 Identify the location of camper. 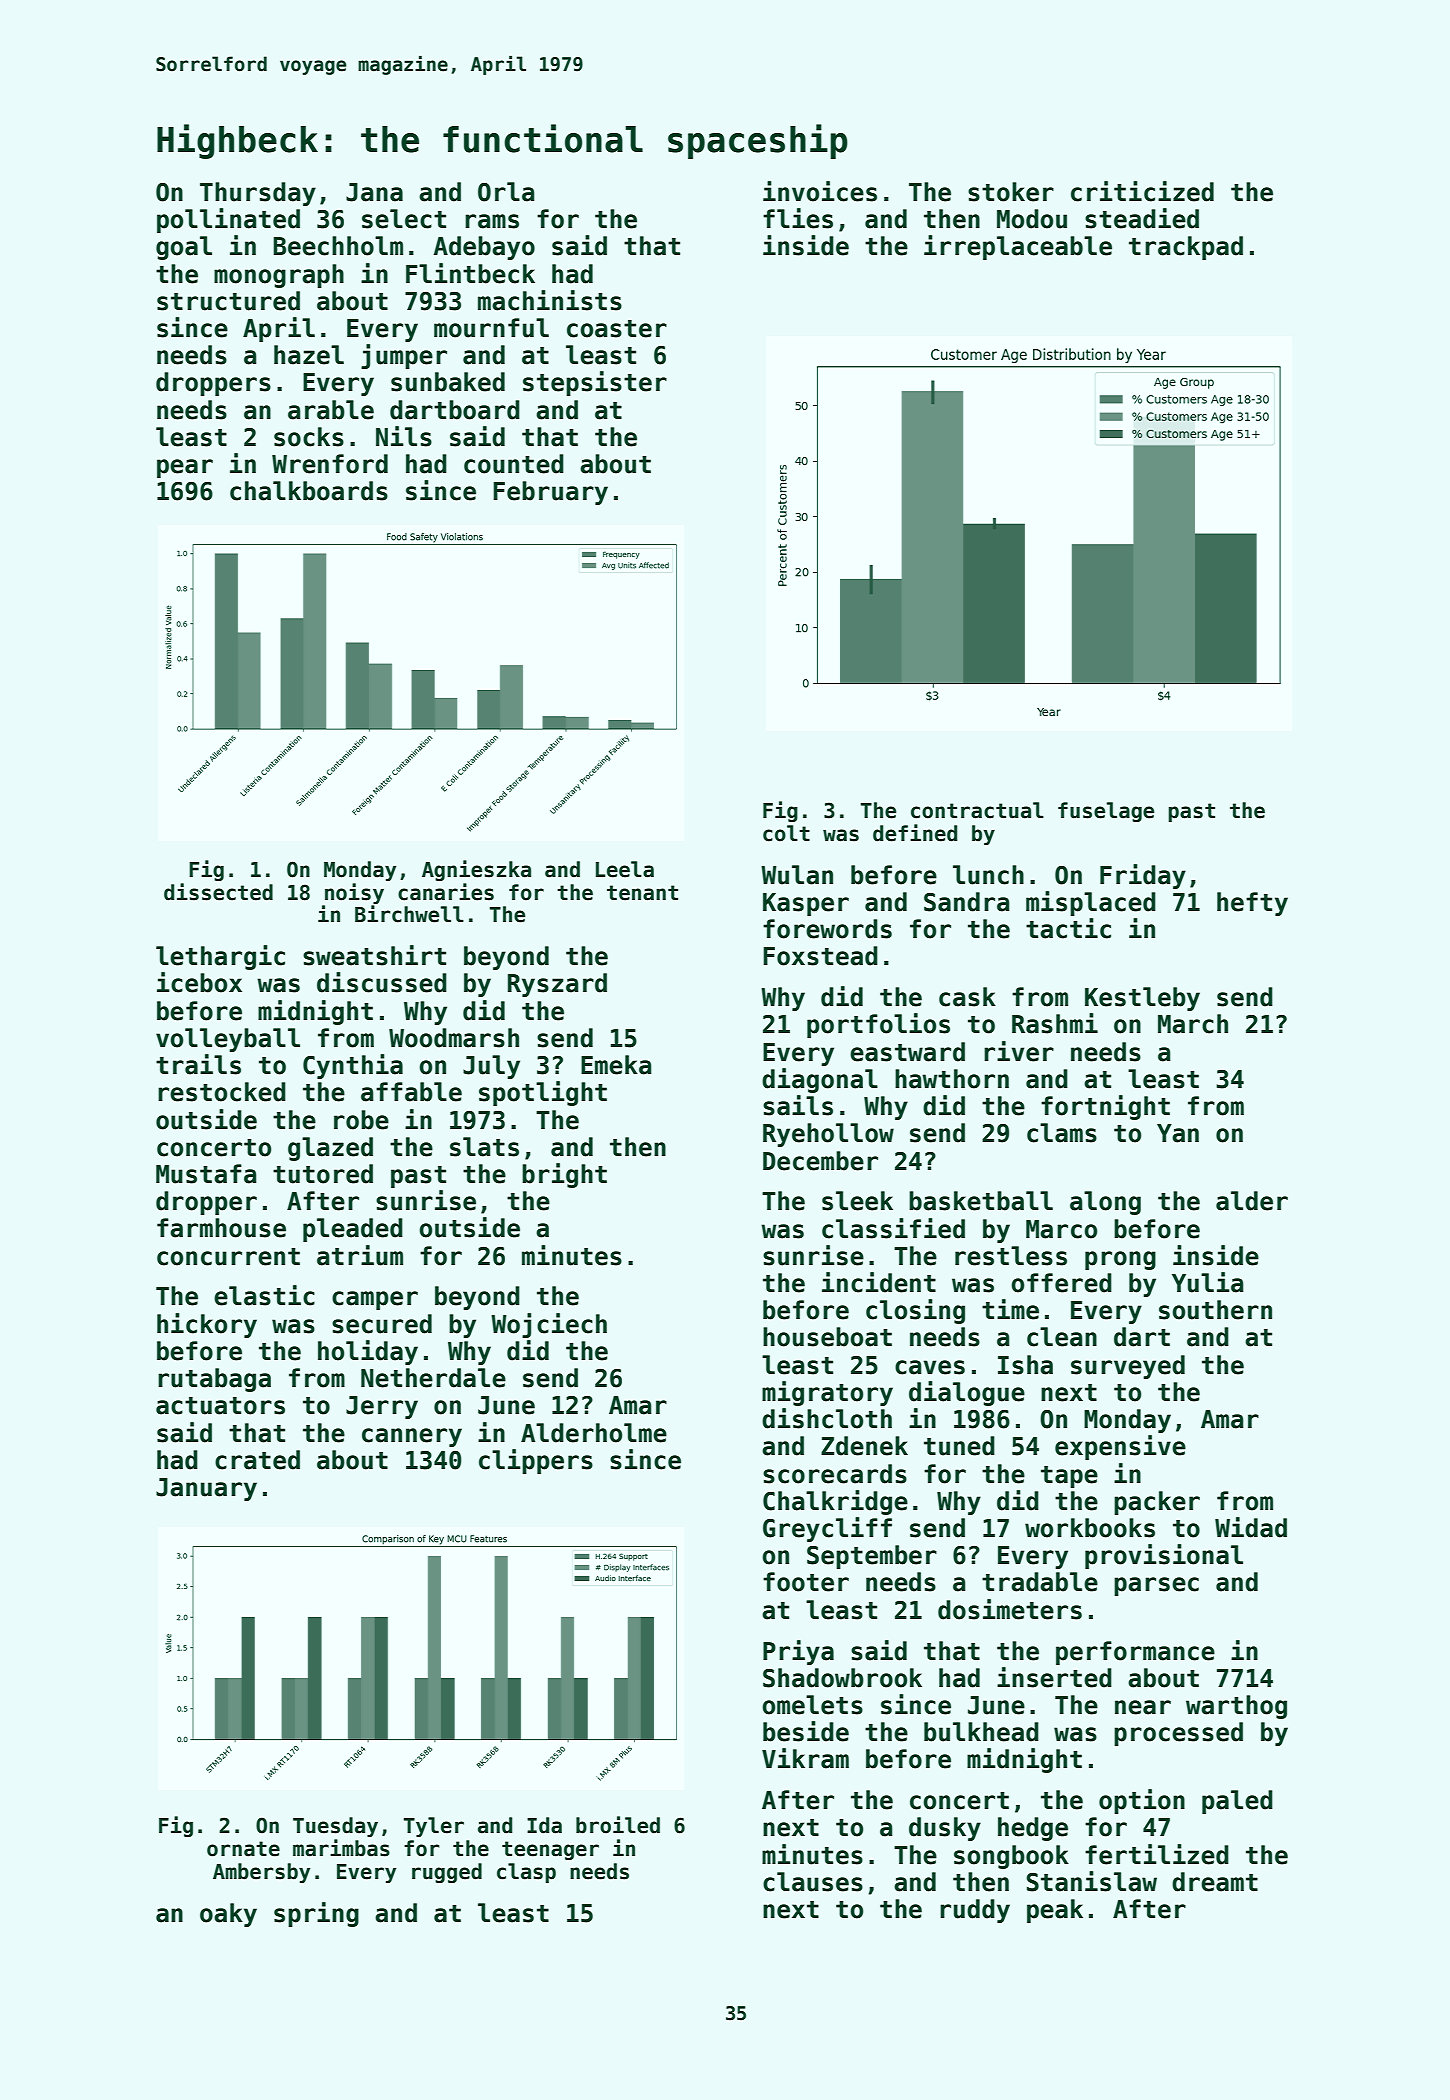
(375, 1300).
